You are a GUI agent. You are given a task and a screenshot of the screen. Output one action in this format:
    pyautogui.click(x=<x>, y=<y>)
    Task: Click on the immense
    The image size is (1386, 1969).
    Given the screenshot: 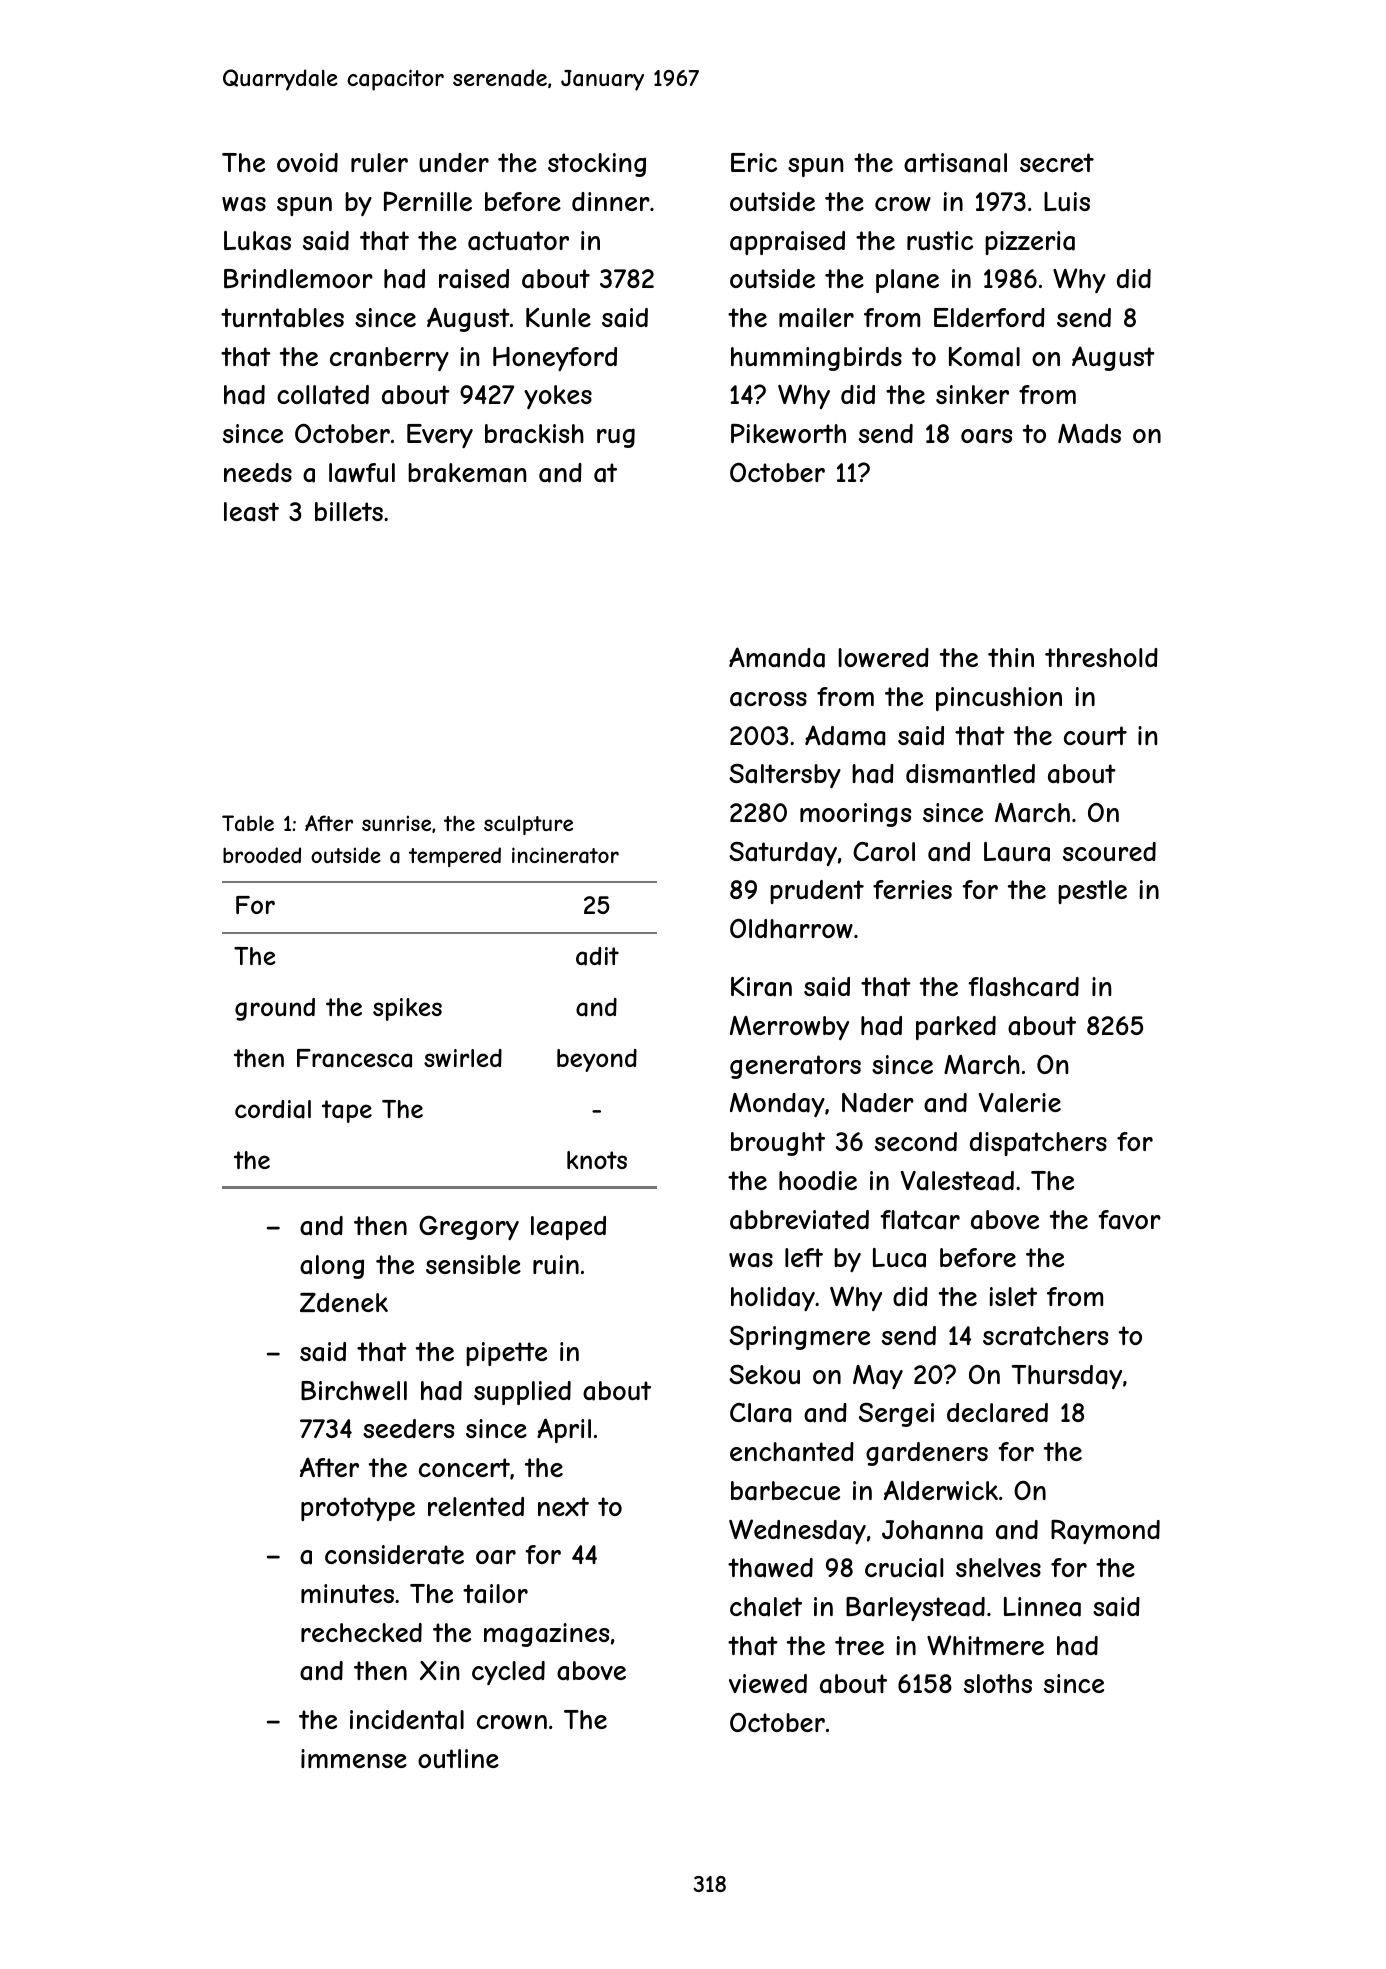 What is the action you would take?
    pyautogui.click(x=354, y=1758)
